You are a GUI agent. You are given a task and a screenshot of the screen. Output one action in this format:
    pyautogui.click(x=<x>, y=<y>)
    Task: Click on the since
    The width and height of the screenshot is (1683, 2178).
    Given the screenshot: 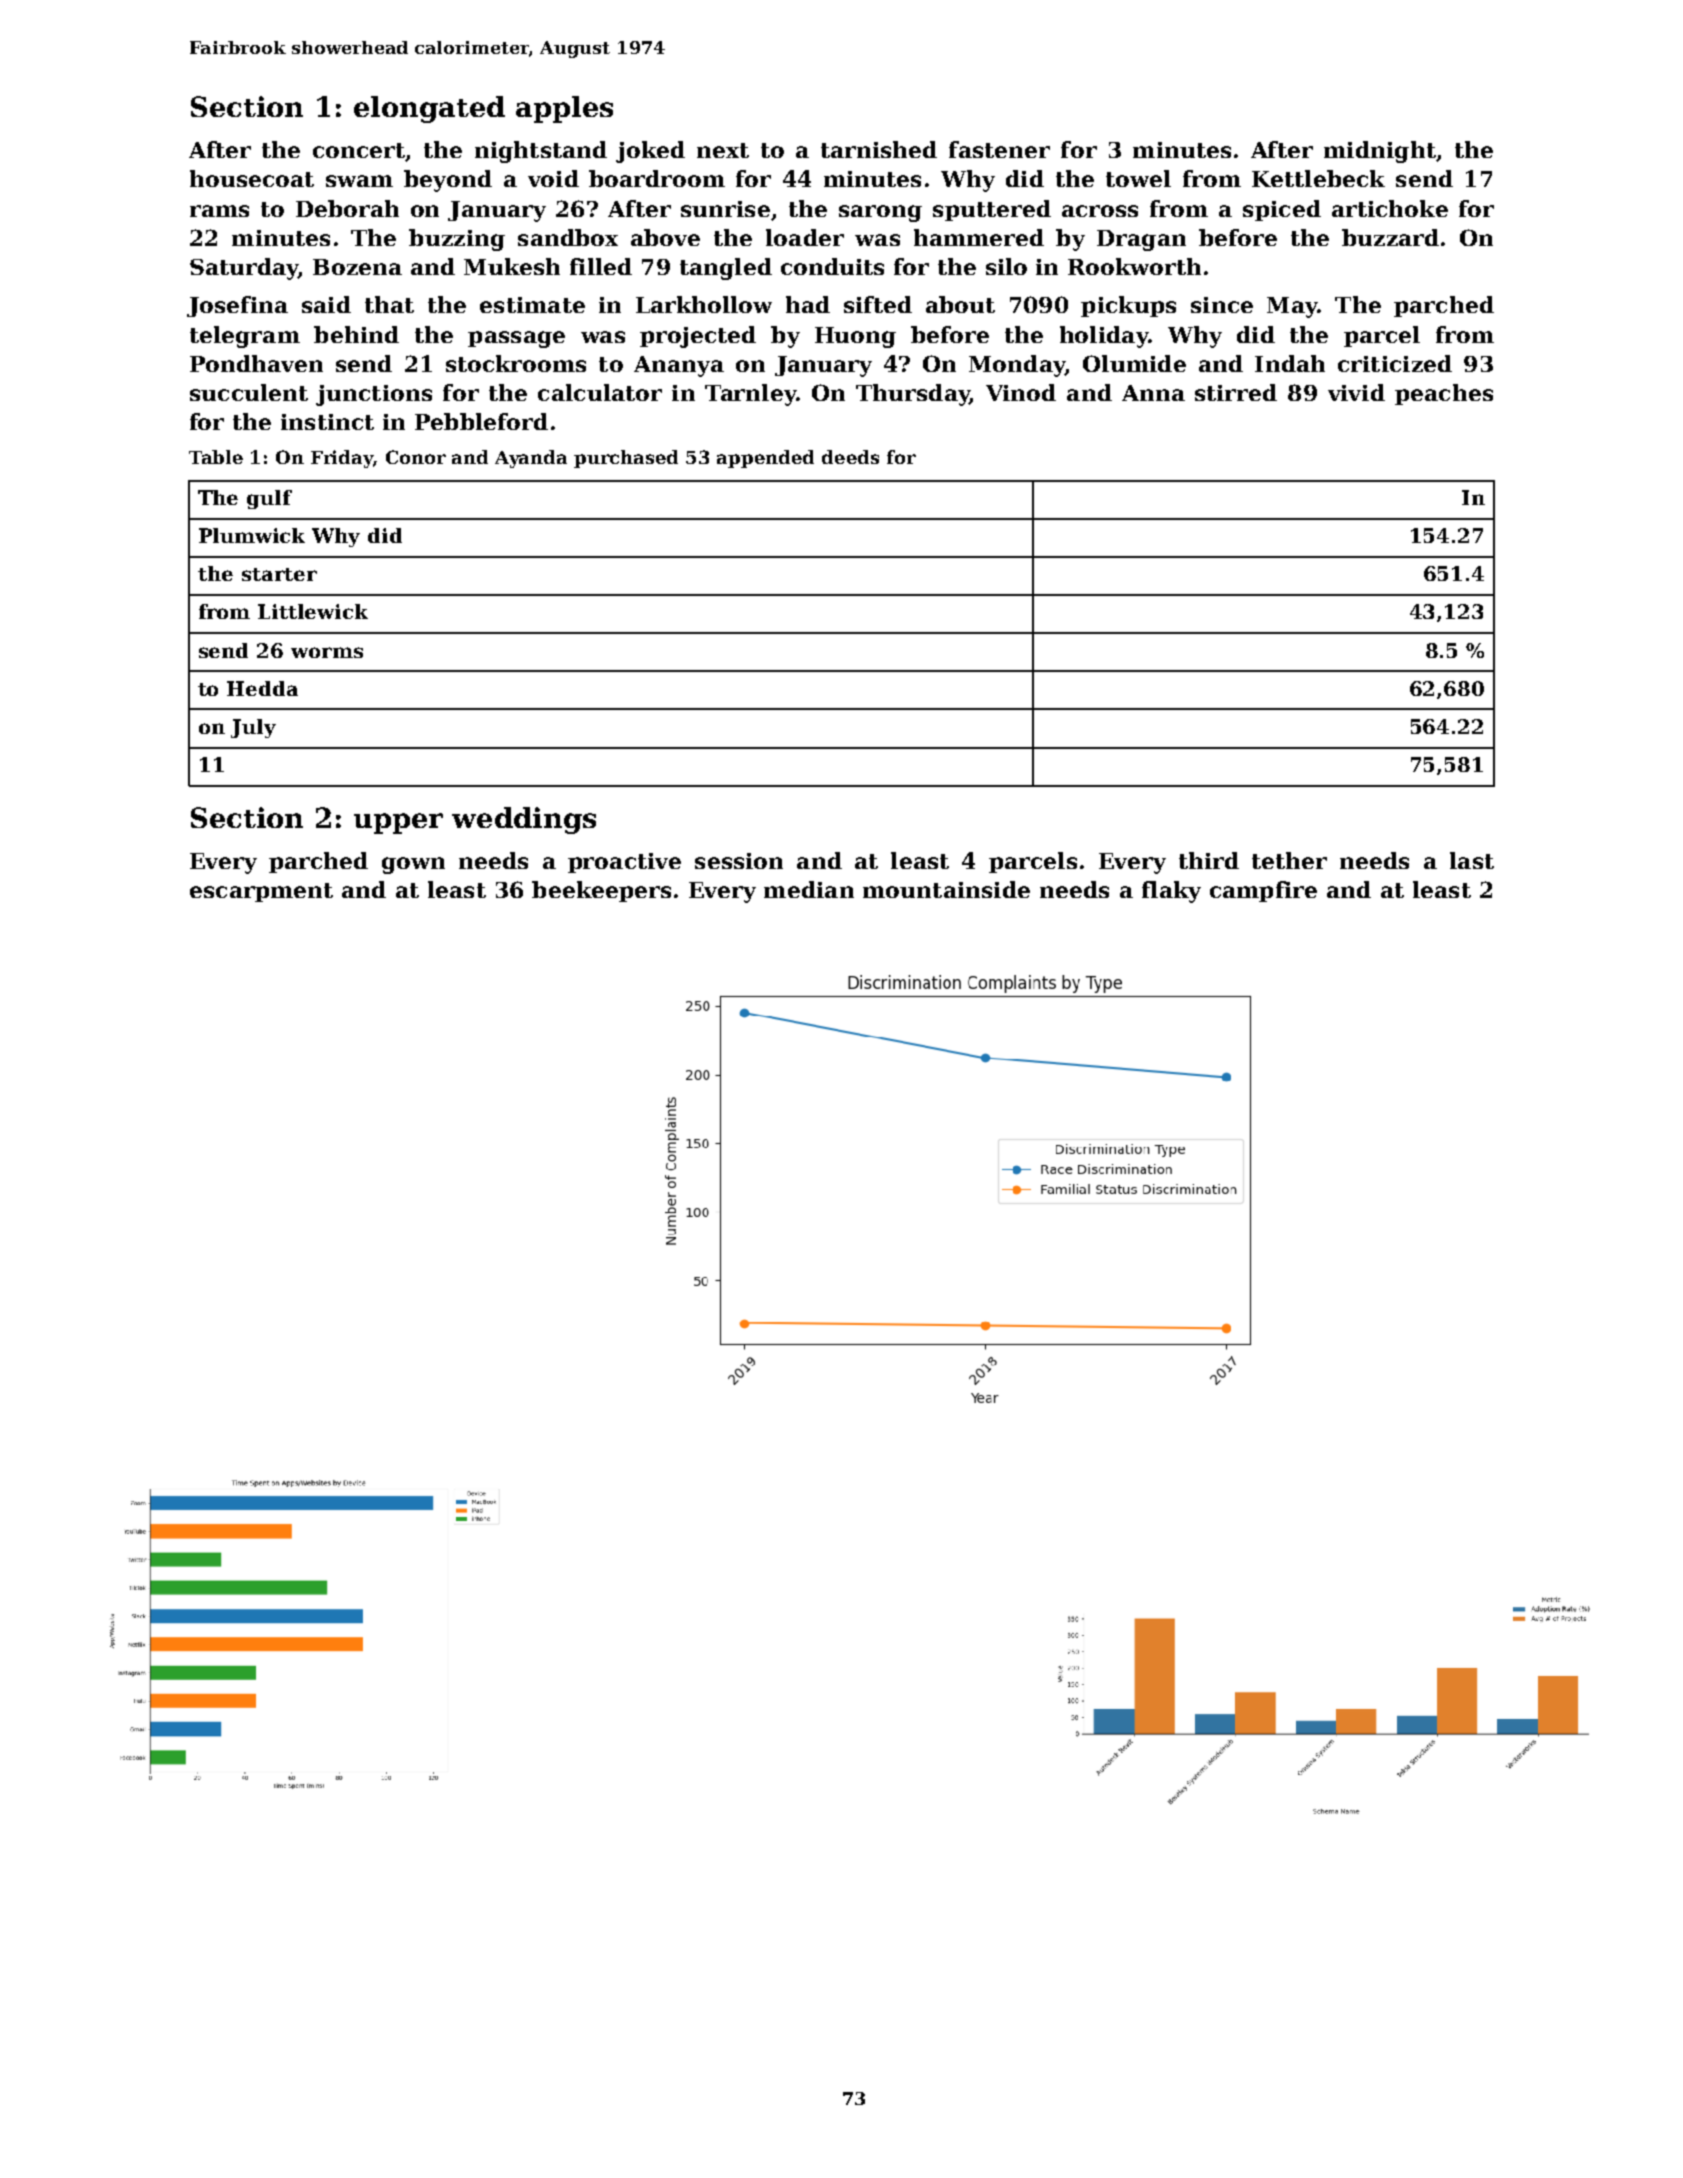 What is the action you would take?
    pyautogui.click(x=1222, y=305)
